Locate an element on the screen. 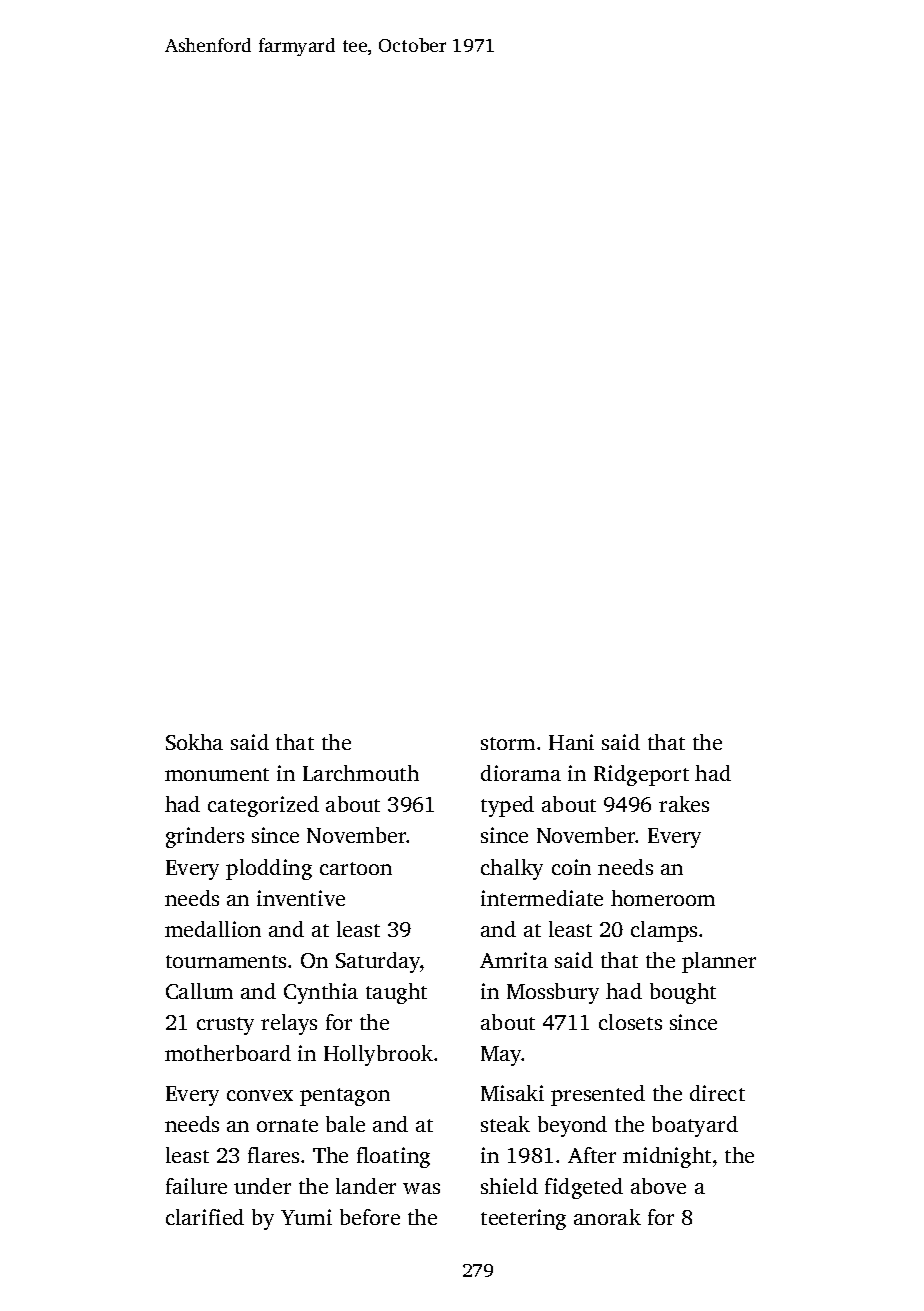  anorak is located at coordinates (607, 1217).
